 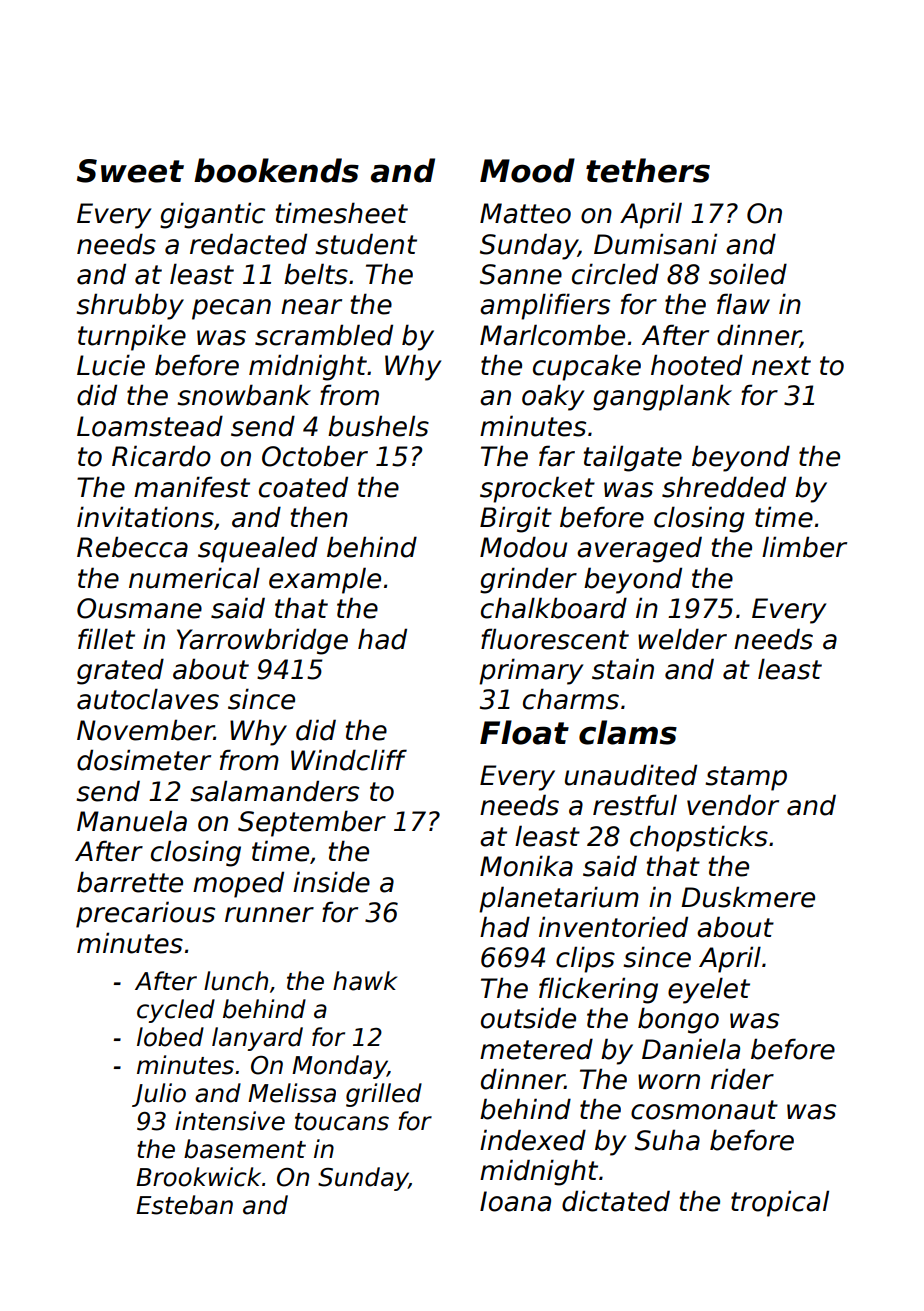 I want to click on bushels, so click(x=378, y=426).
